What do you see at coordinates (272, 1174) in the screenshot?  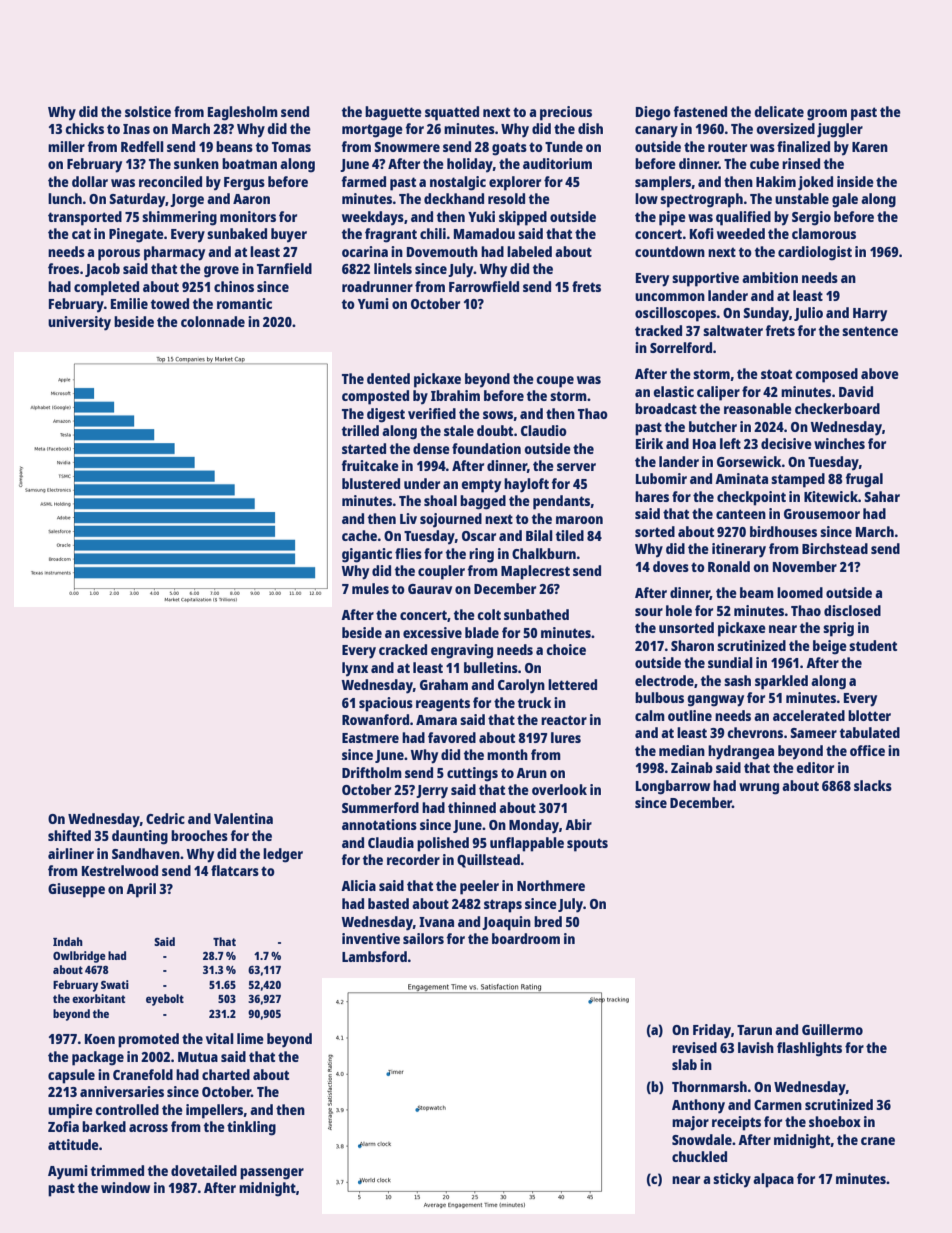 I see `passenger` at bounding box center [272, 1174].
